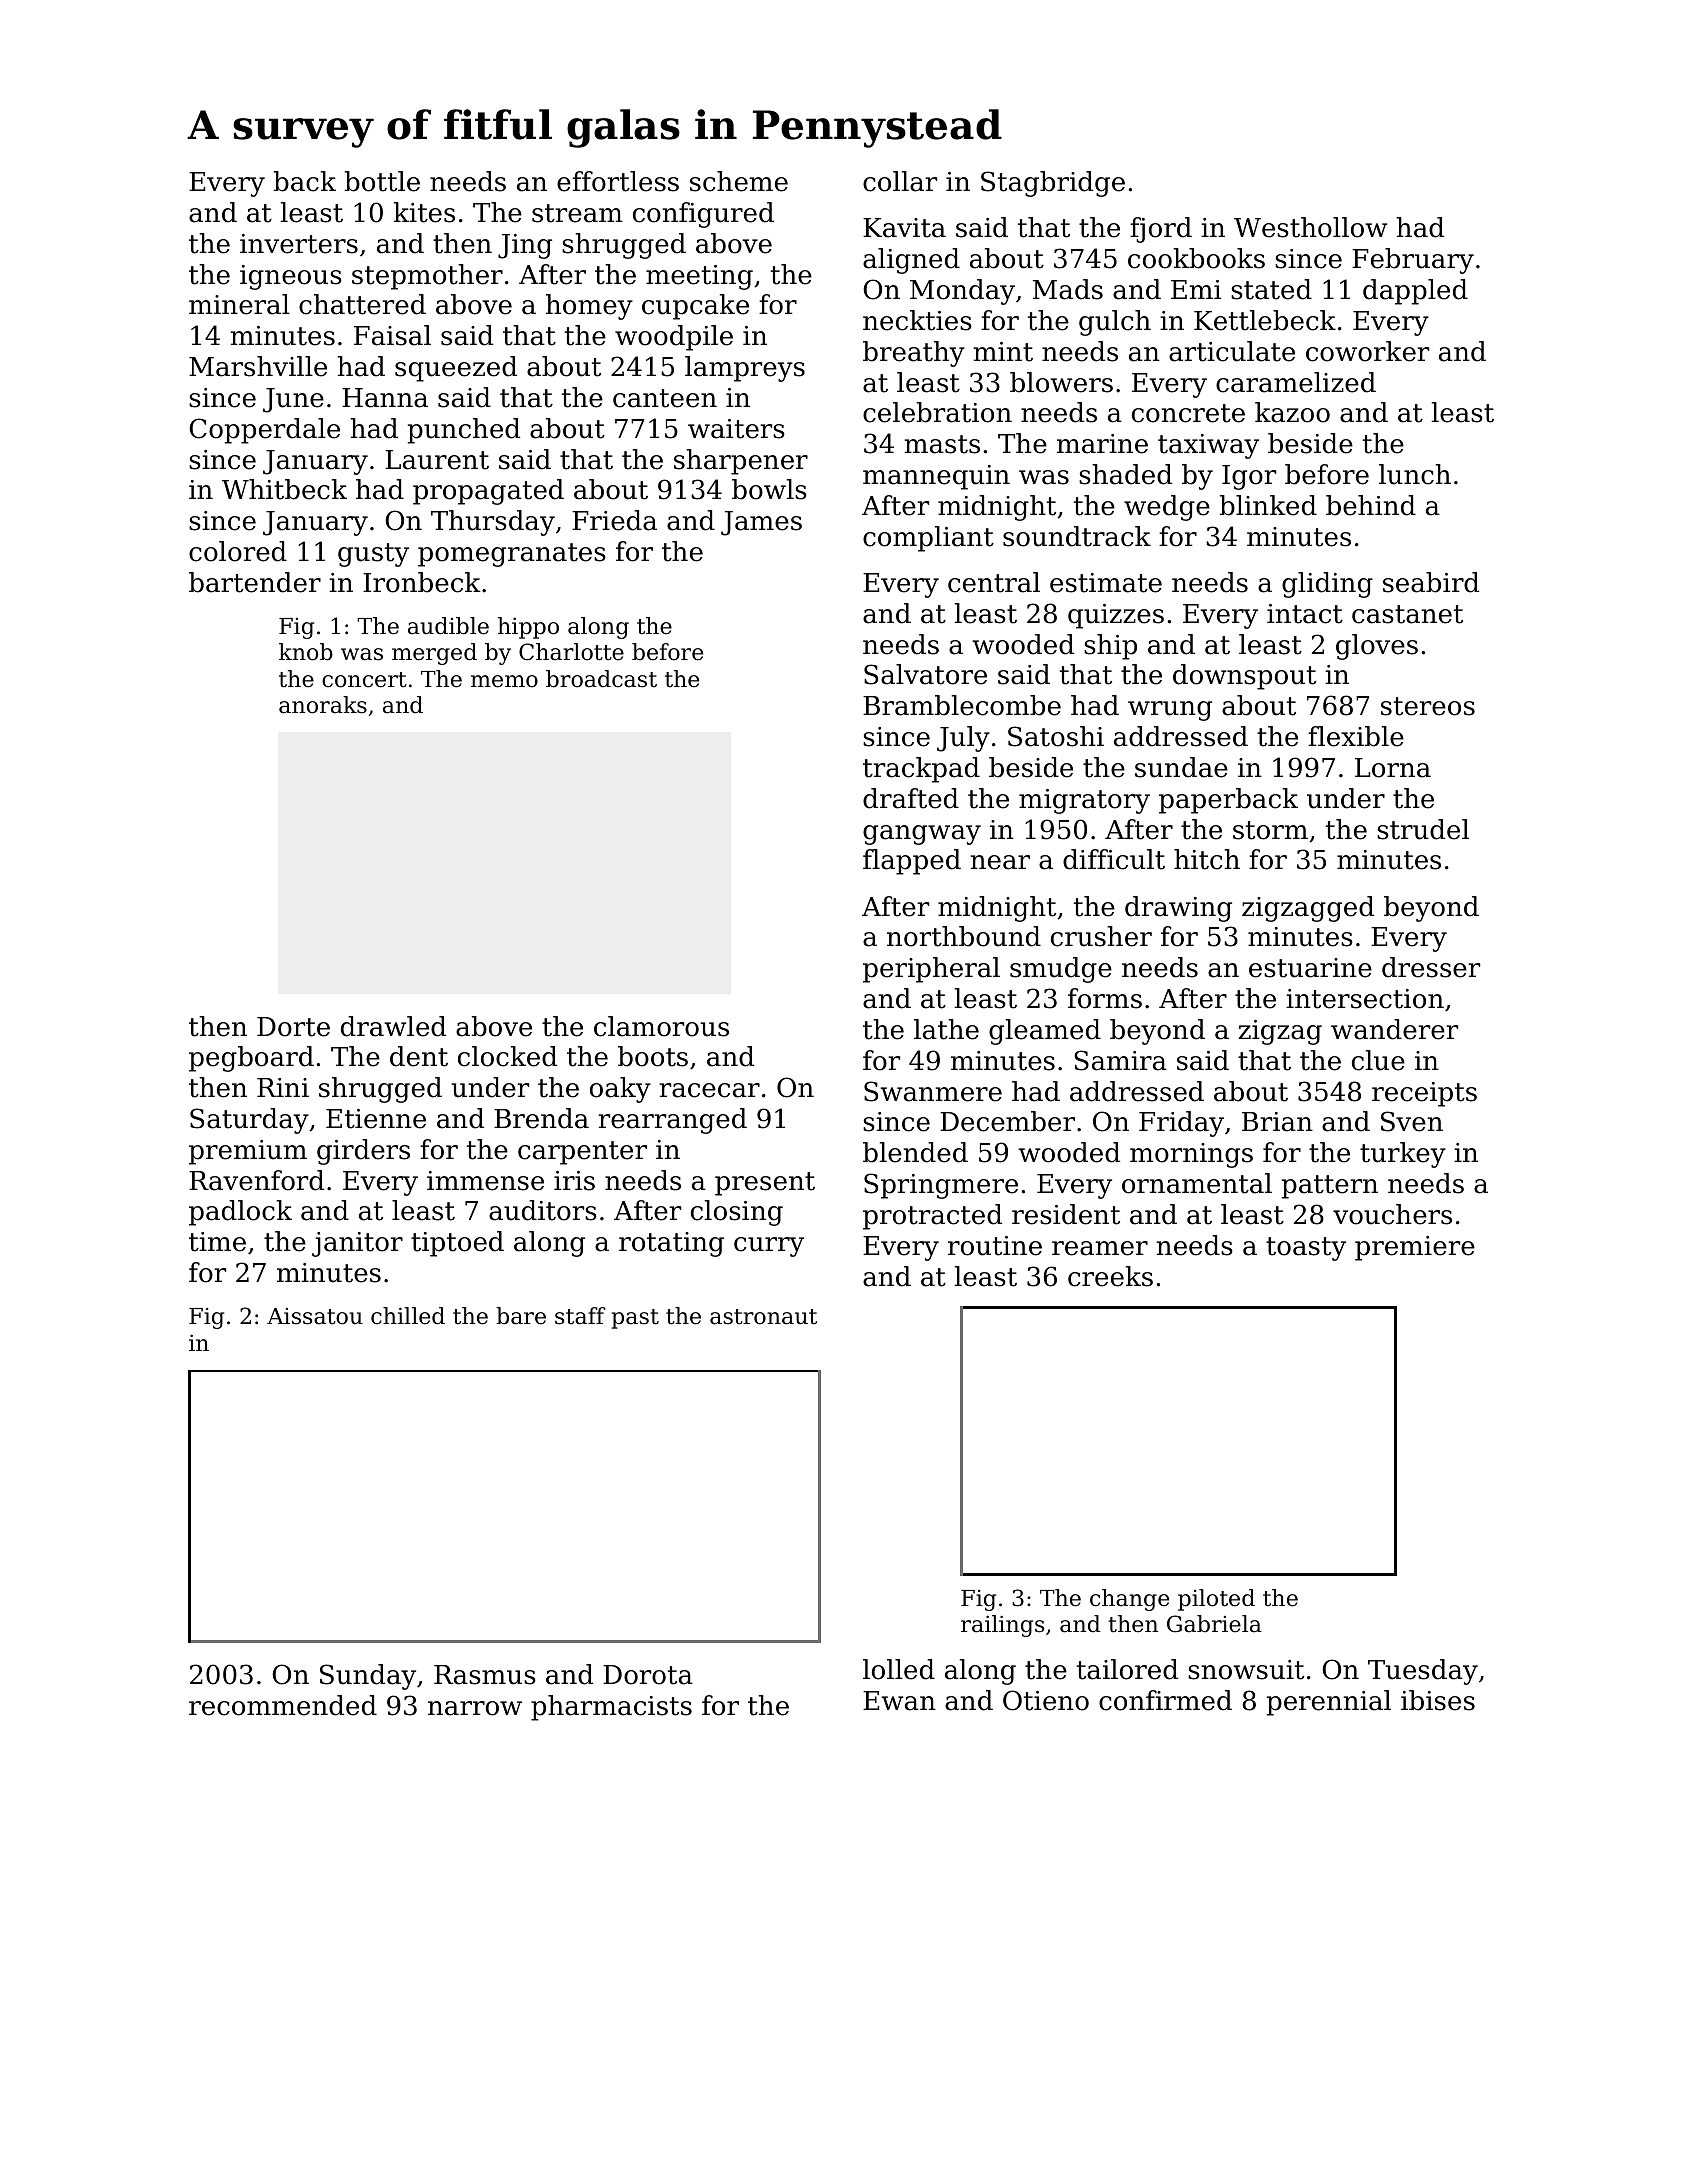  I want to click on staff, so click(580, 1316).
